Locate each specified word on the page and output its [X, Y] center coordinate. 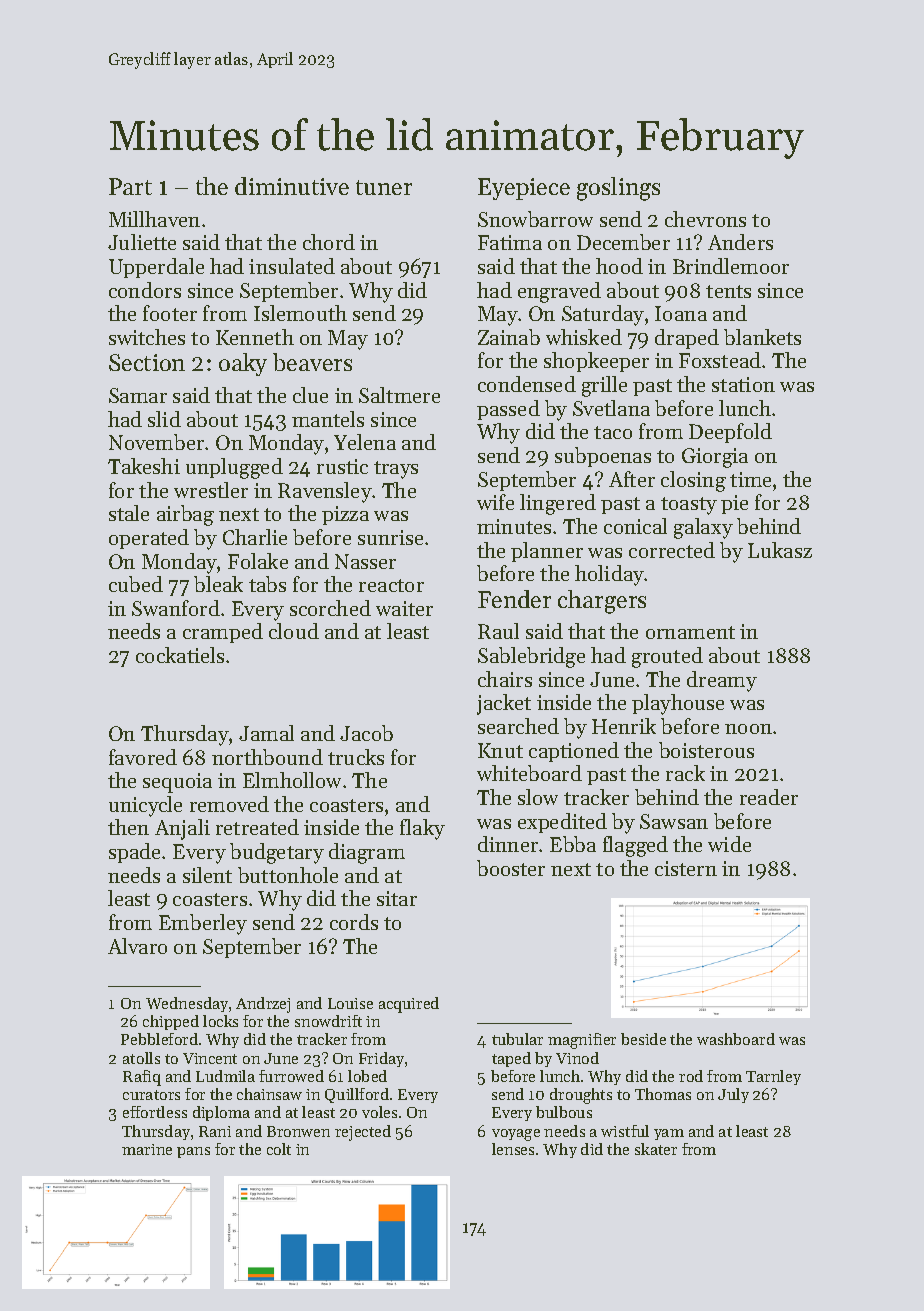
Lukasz [780, 550]
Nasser [365, 561]
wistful [625, 1131]
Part [130, 186]
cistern [686, 868]
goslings [618, 189]
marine [147, 1149]
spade [134, 853]
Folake [258, 561]
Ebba [573, 844]
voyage [516, 1135]
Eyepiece [524, 189]
